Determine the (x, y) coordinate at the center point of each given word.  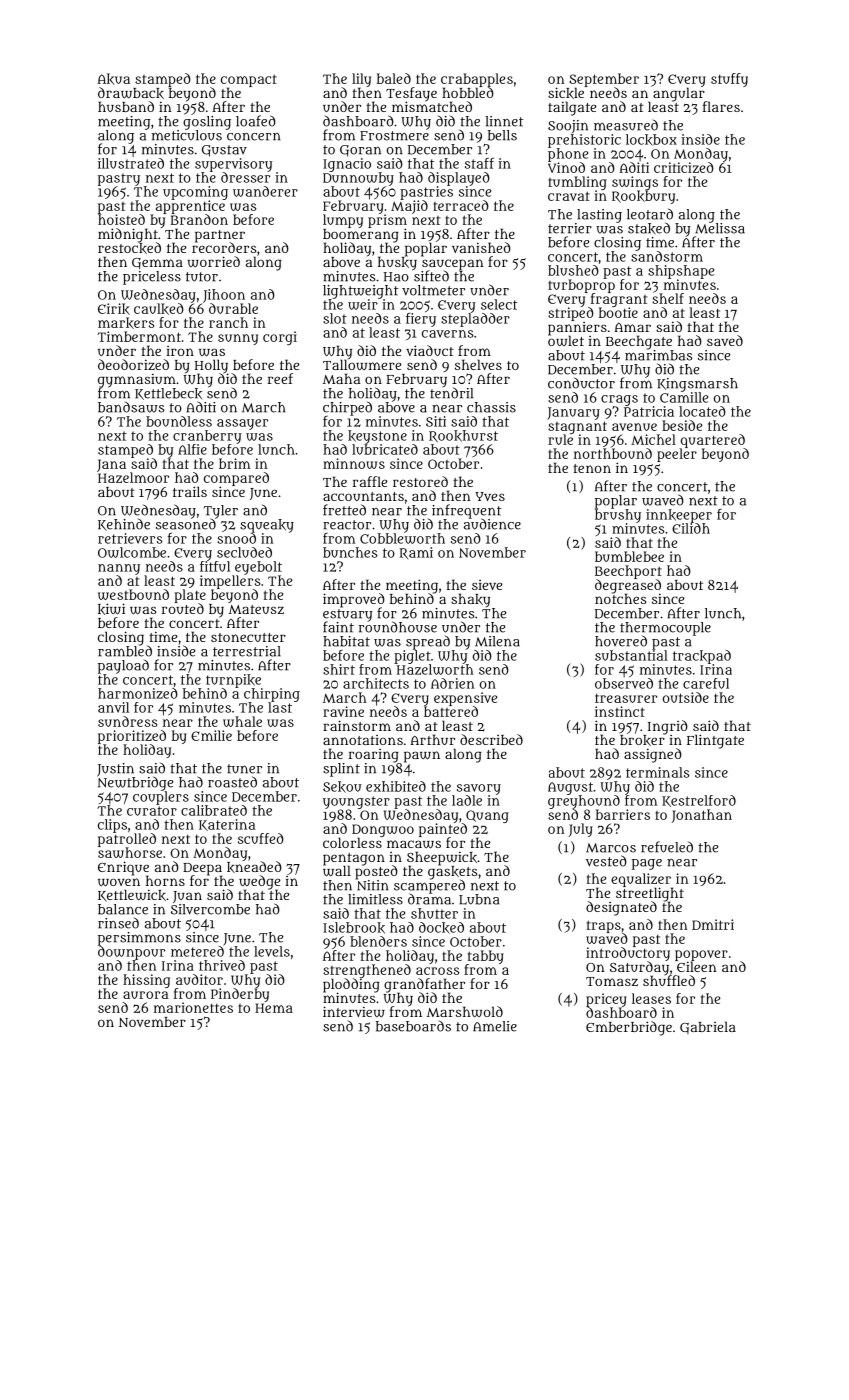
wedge (259, 882)
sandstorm (667, 256)
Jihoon (224, 296)
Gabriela (708, 1027)
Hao (396, 277)
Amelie (495, 1026)
